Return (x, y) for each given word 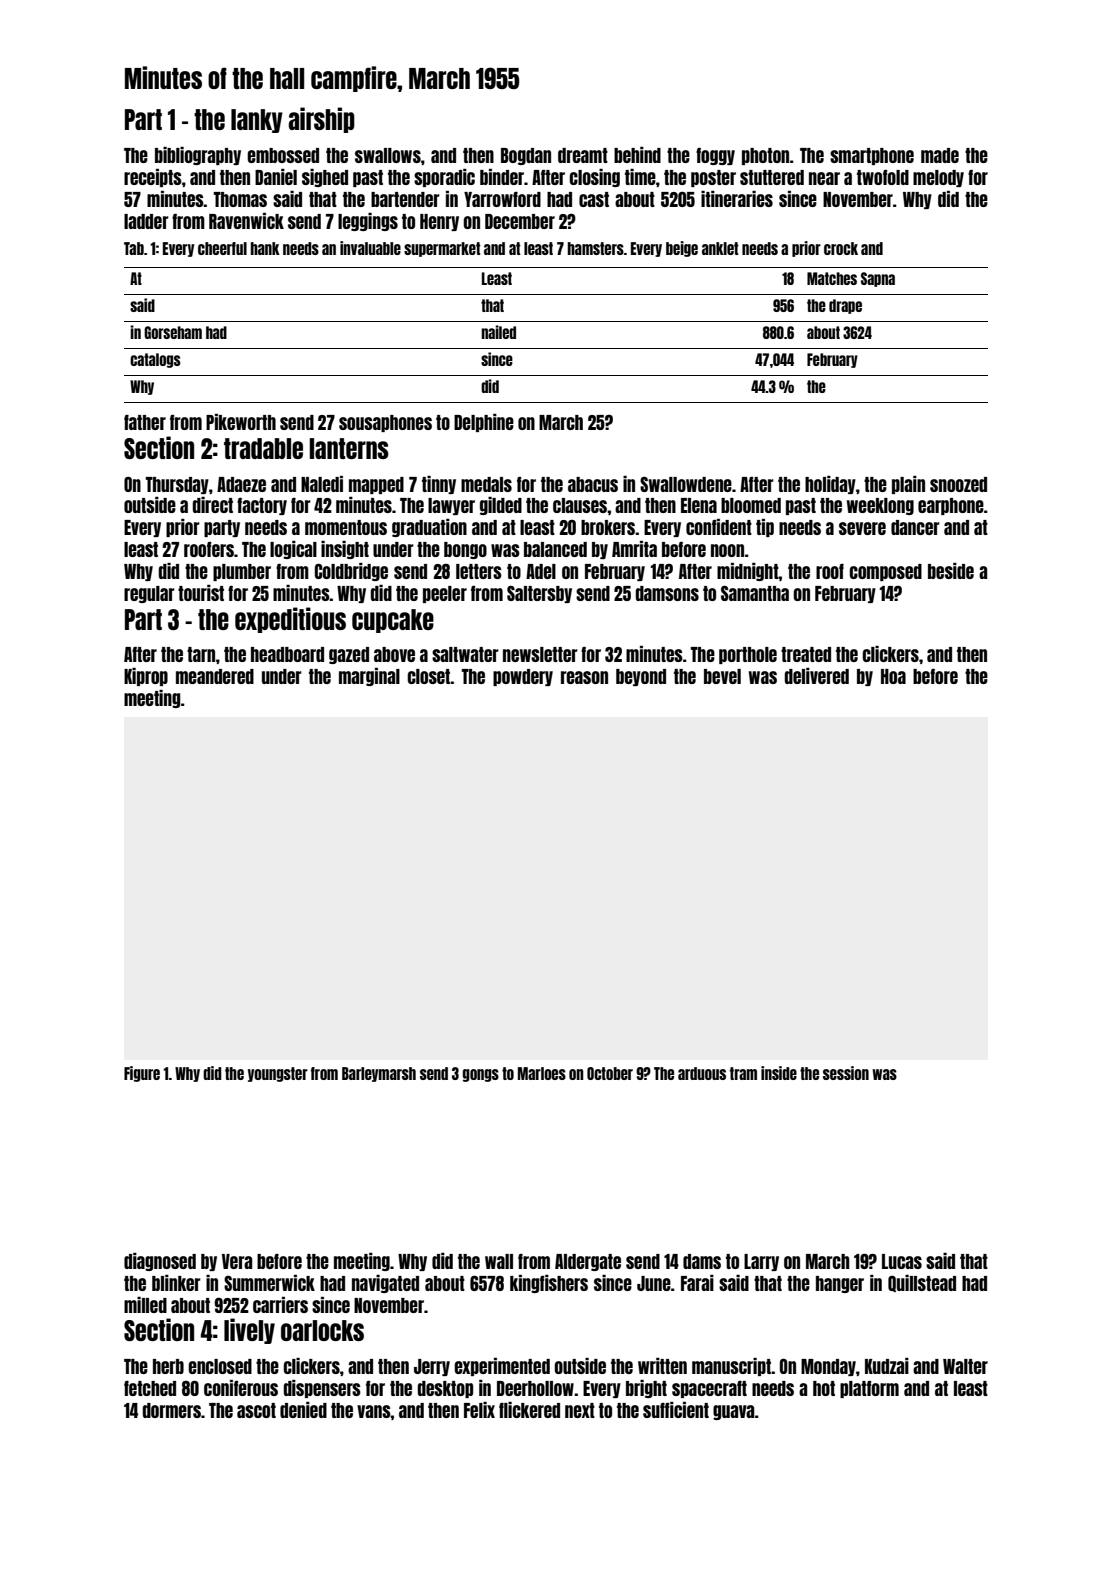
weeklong (880, 506)
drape (845, 306)
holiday (830, 485)
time (640, 177)
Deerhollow (535, 1388)
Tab (134, 248)
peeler (445, 594)
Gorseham (173, 332)
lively (249, 1331)
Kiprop (146, 677)
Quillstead (922, 1283)
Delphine (484, 423)
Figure (142, 1074)
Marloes (542, 1073)
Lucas (902, 1261)
